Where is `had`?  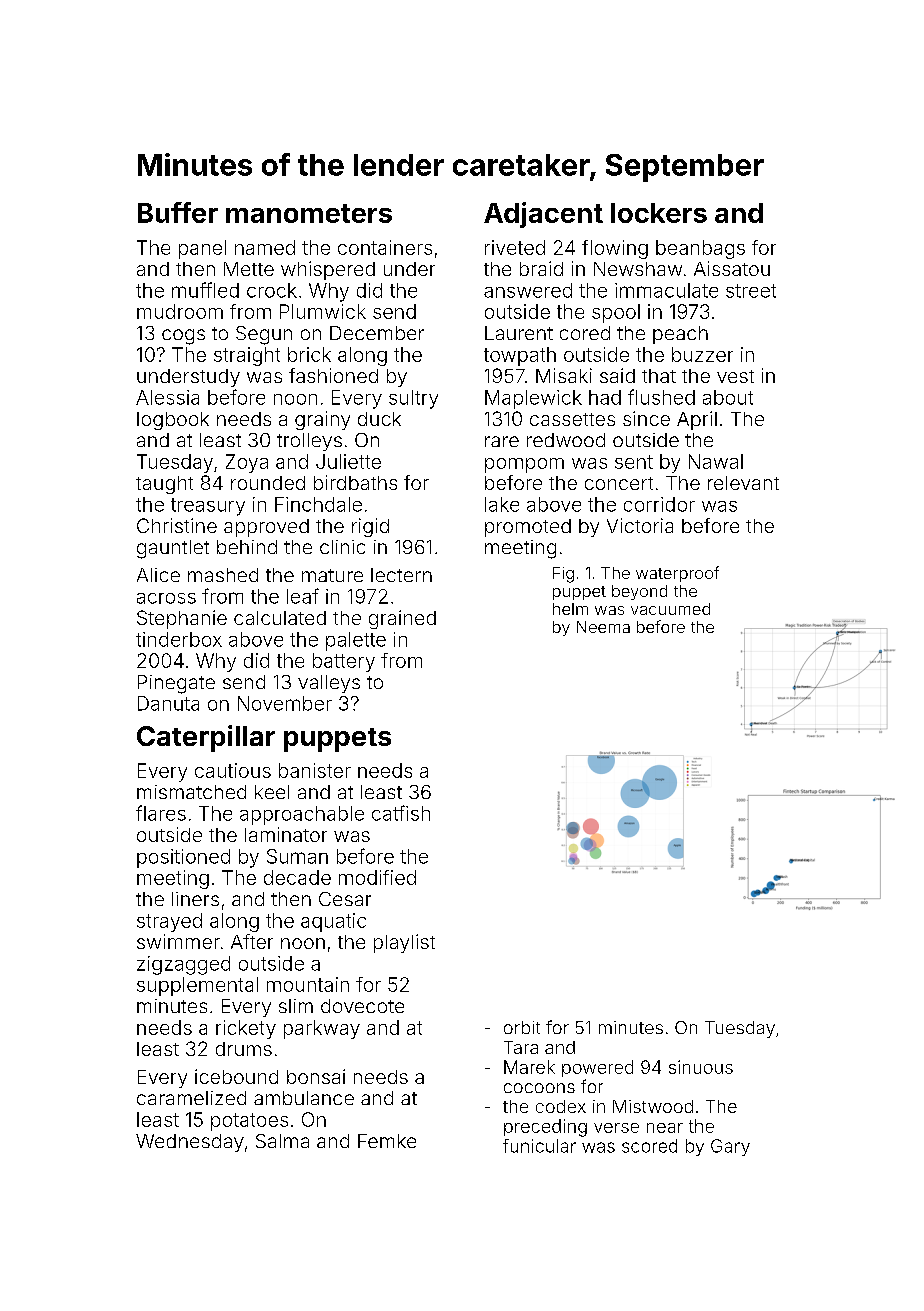
had is located at coordinates (605, 397).
